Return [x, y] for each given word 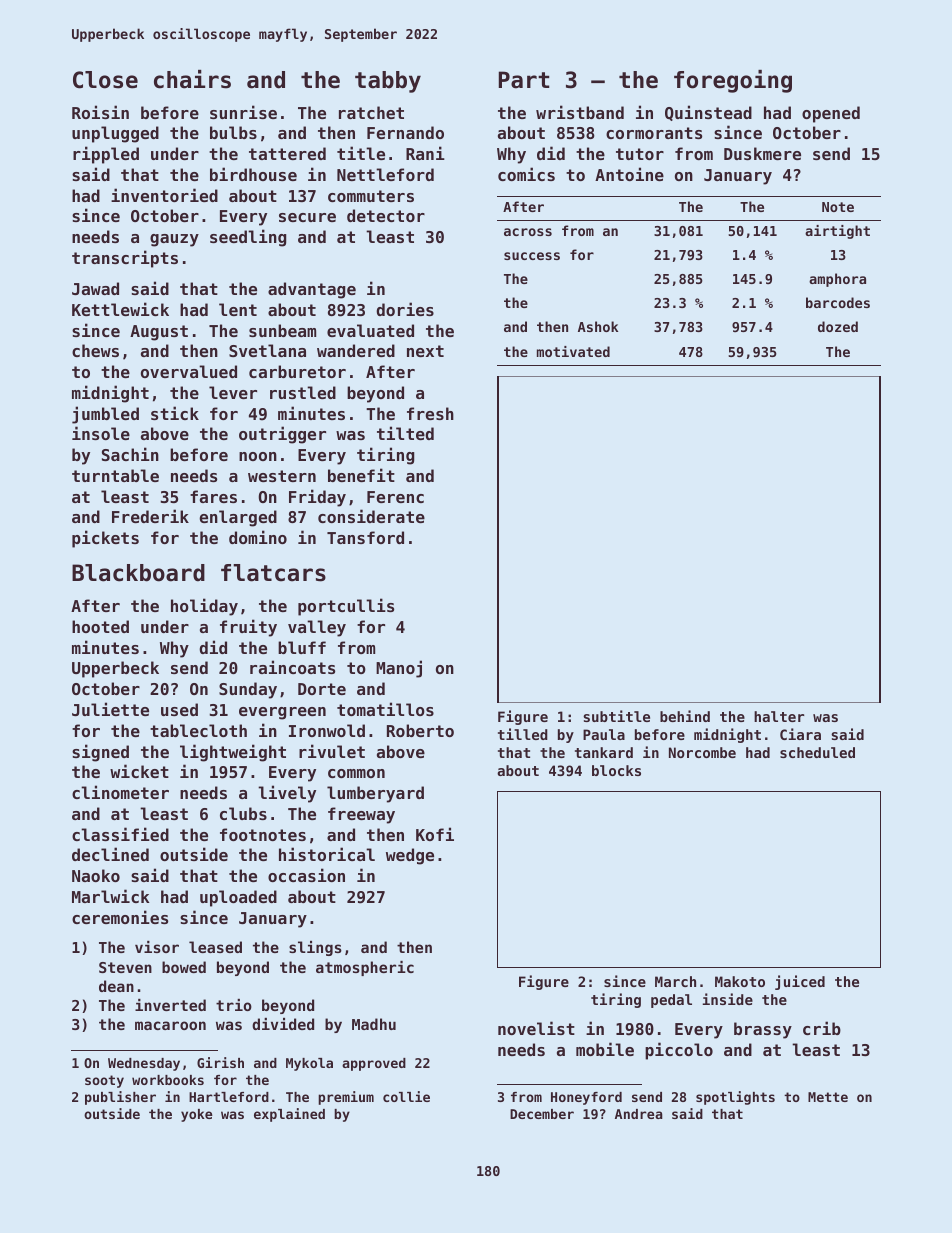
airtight [837, 232]
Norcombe [702, 752]
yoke [197, 1115]
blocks [616, 770]
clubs [243, 813]
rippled [106, 155]
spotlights [735, 1098]
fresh [430, 413]
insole [101, 433]
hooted [100, 626]
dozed [838, 326]
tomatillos [385, 709]
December [542, 1114]
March [675, 981]
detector [386, 215]
